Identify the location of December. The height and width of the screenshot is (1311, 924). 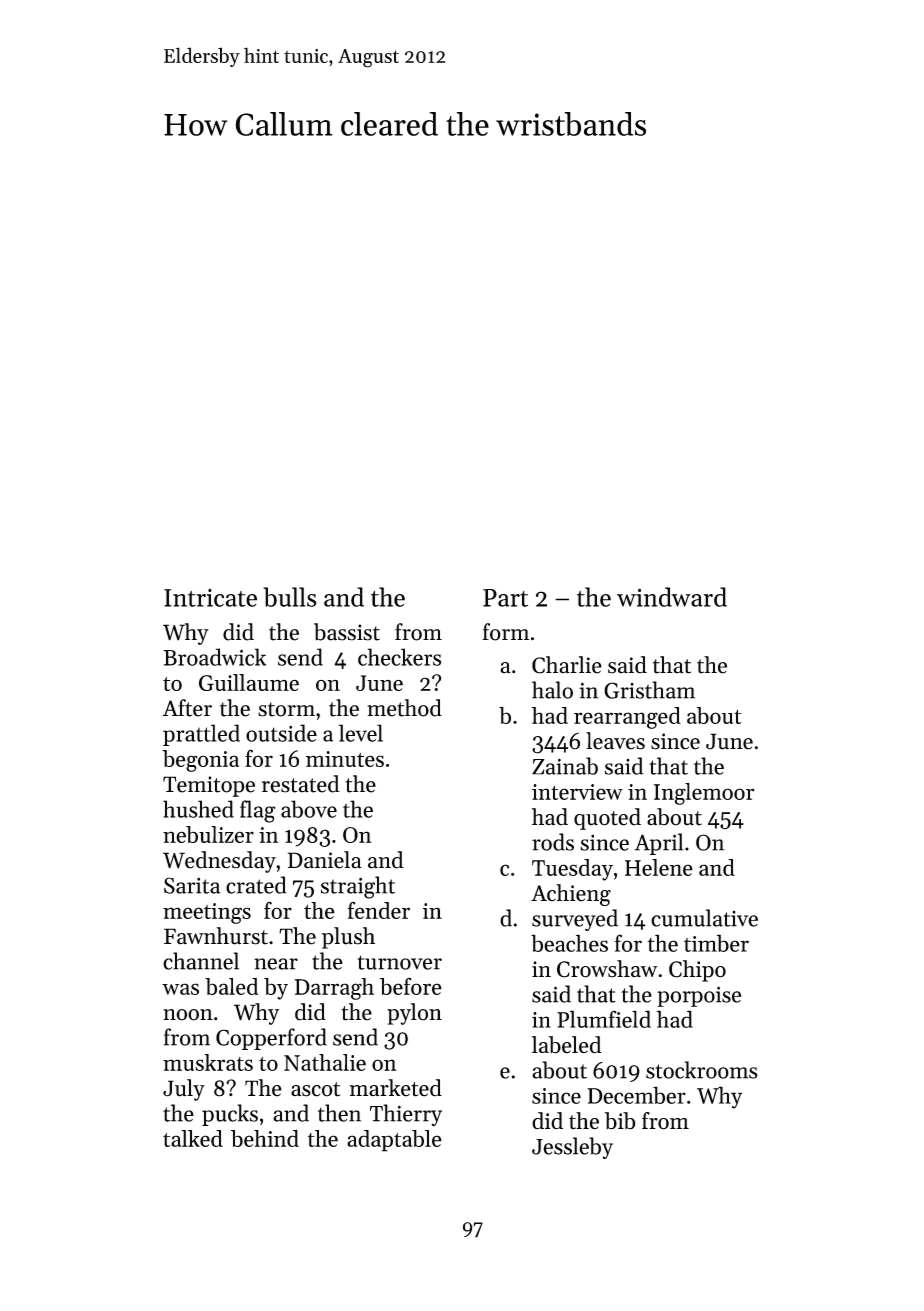
(636, 1095).
